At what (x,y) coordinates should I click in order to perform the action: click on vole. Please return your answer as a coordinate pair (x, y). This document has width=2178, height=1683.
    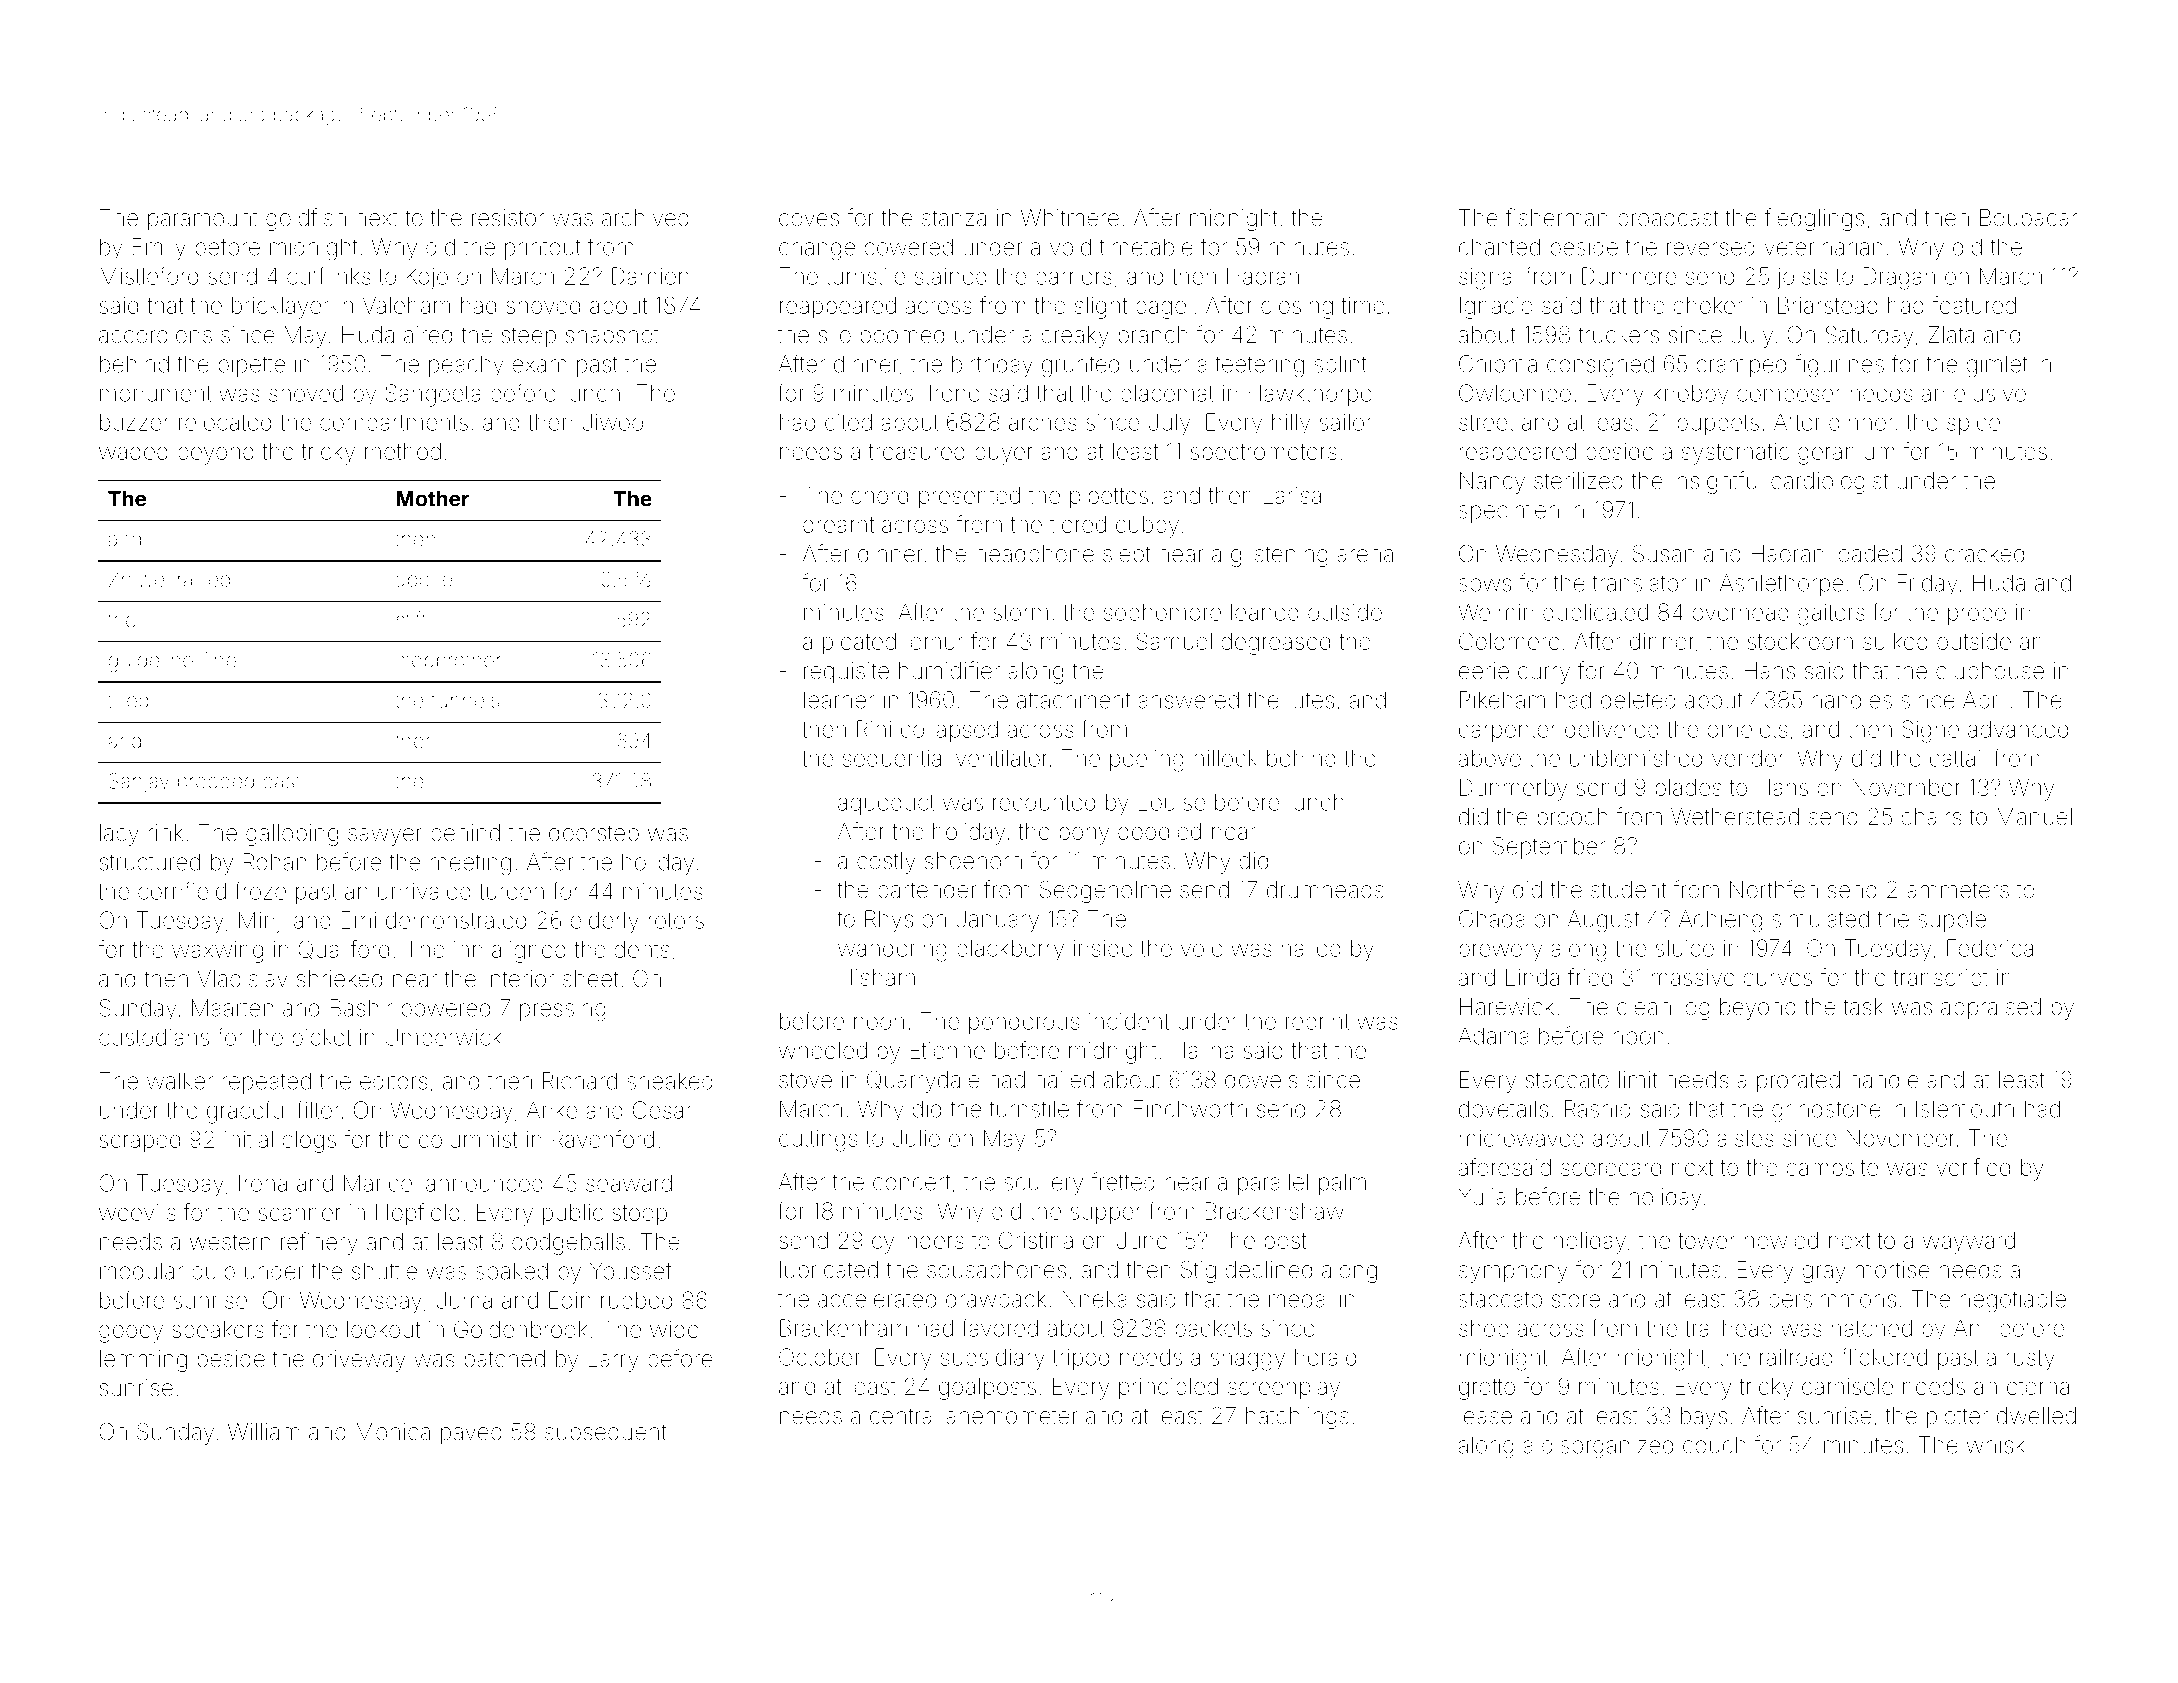
    Looking at the image, I should click on (1202, 948).
